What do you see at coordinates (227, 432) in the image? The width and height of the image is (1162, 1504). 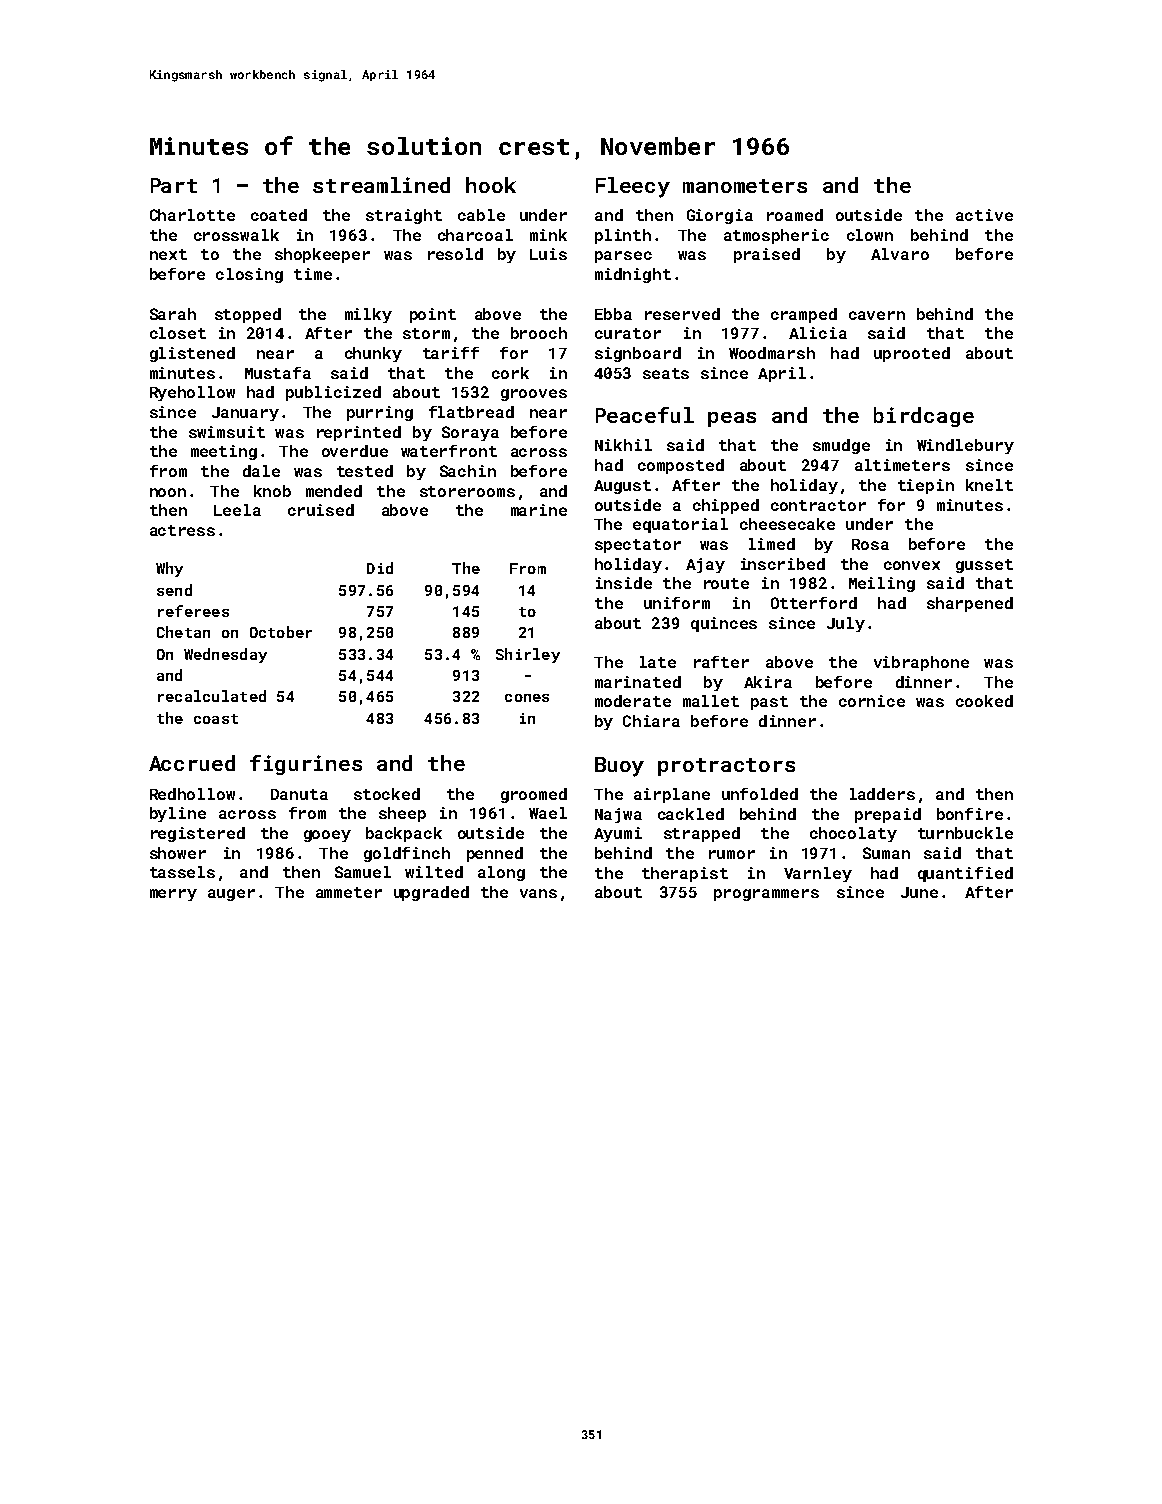 I see `swimsuit` at bounding box center [227, 432].
